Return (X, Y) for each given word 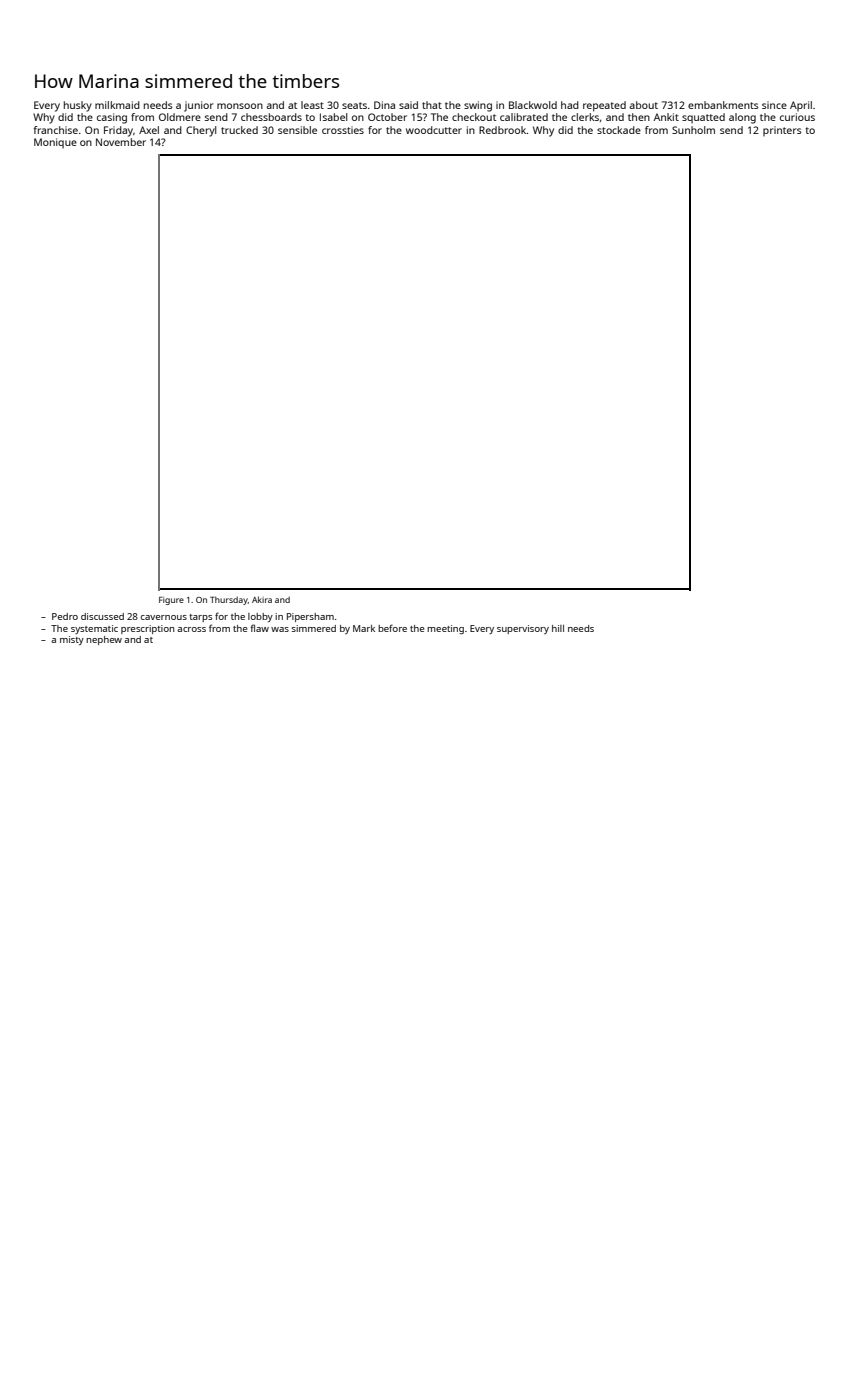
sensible (297, 130)
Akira (262, 599)
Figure (171, 601)
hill (558, 628)
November (121, 142)
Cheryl (201, 131)
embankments (723, 105)
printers (782, 131)
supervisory (523, 629)
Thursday (229, 600)
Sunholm (693, 130)
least (312, 105)
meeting (445, 630)
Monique (55, 143)
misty (72, 640)
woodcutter (434, 130)
